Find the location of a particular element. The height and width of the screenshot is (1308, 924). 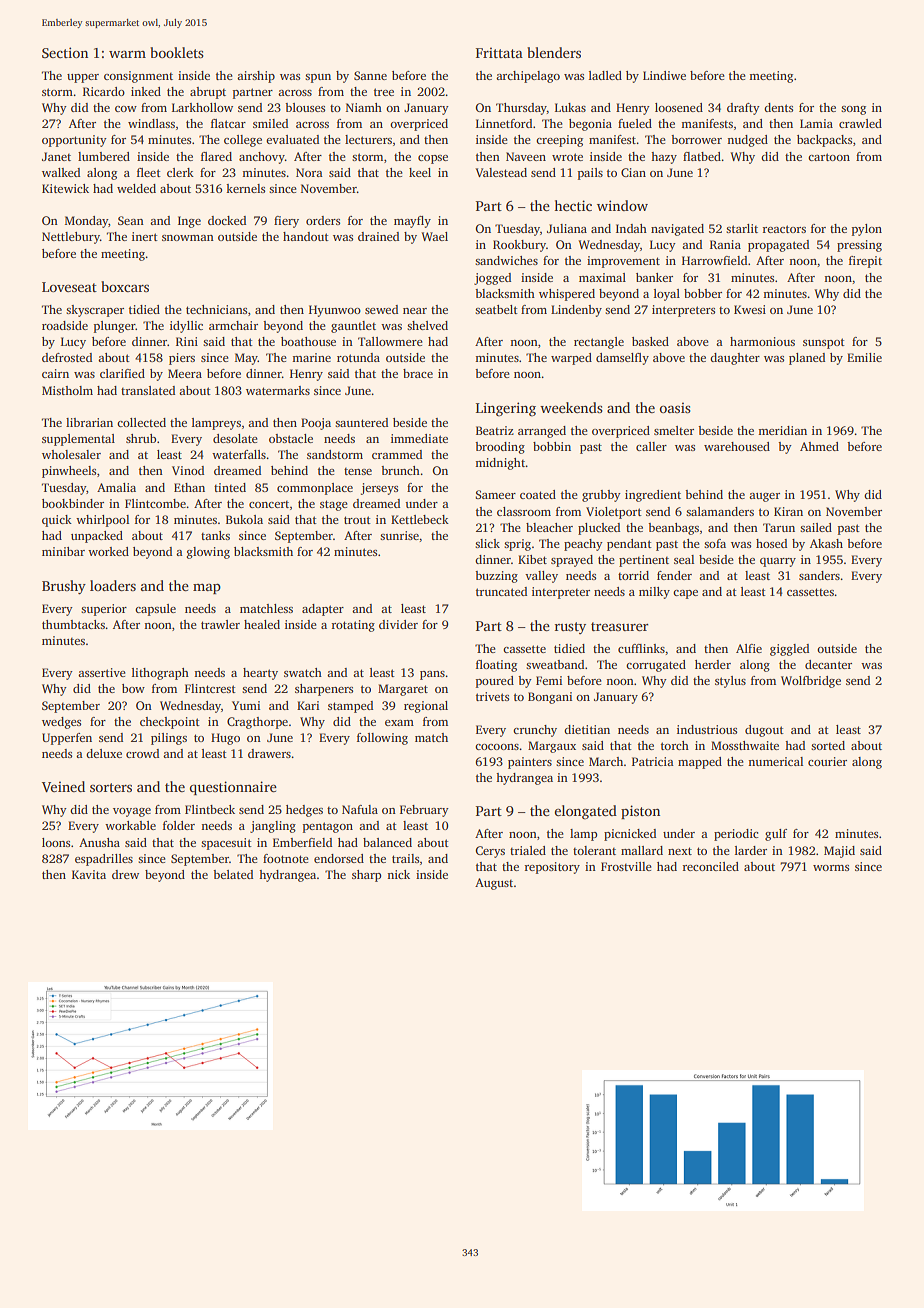

dugout is located at coordinates (764, 731).
